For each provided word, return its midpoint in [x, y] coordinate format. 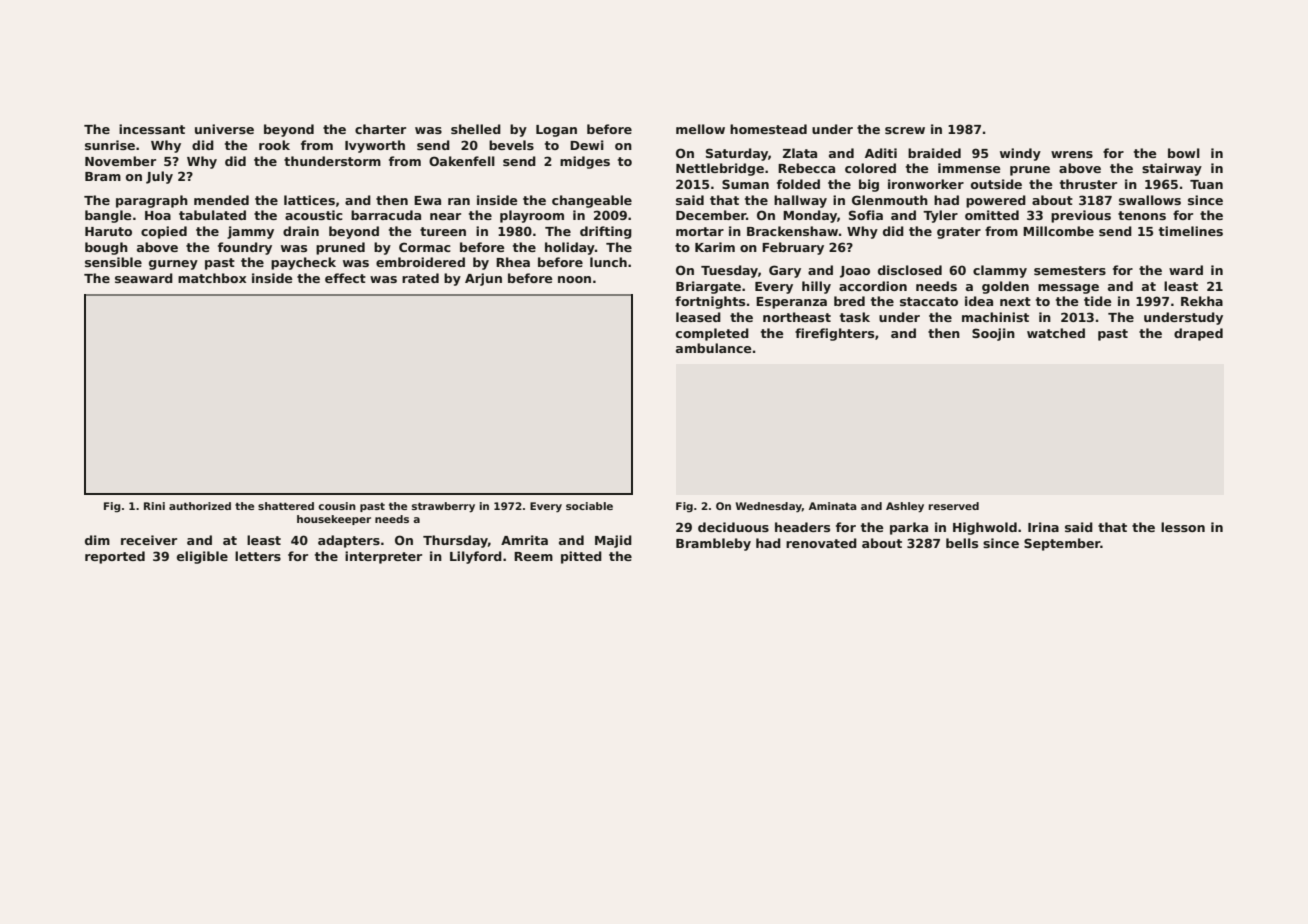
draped [1198, 334]
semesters [1070, 270]
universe [224, 129]
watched [1056, 333]
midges [585, 162]
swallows [1150, 200]
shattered [286, 506]
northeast [797, 317]
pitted [581, 557]
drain [301, 231]
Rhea [513, 262]
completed [712, 334]
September [1062, 544]
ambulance [714, 348]
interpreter [383, 557]
